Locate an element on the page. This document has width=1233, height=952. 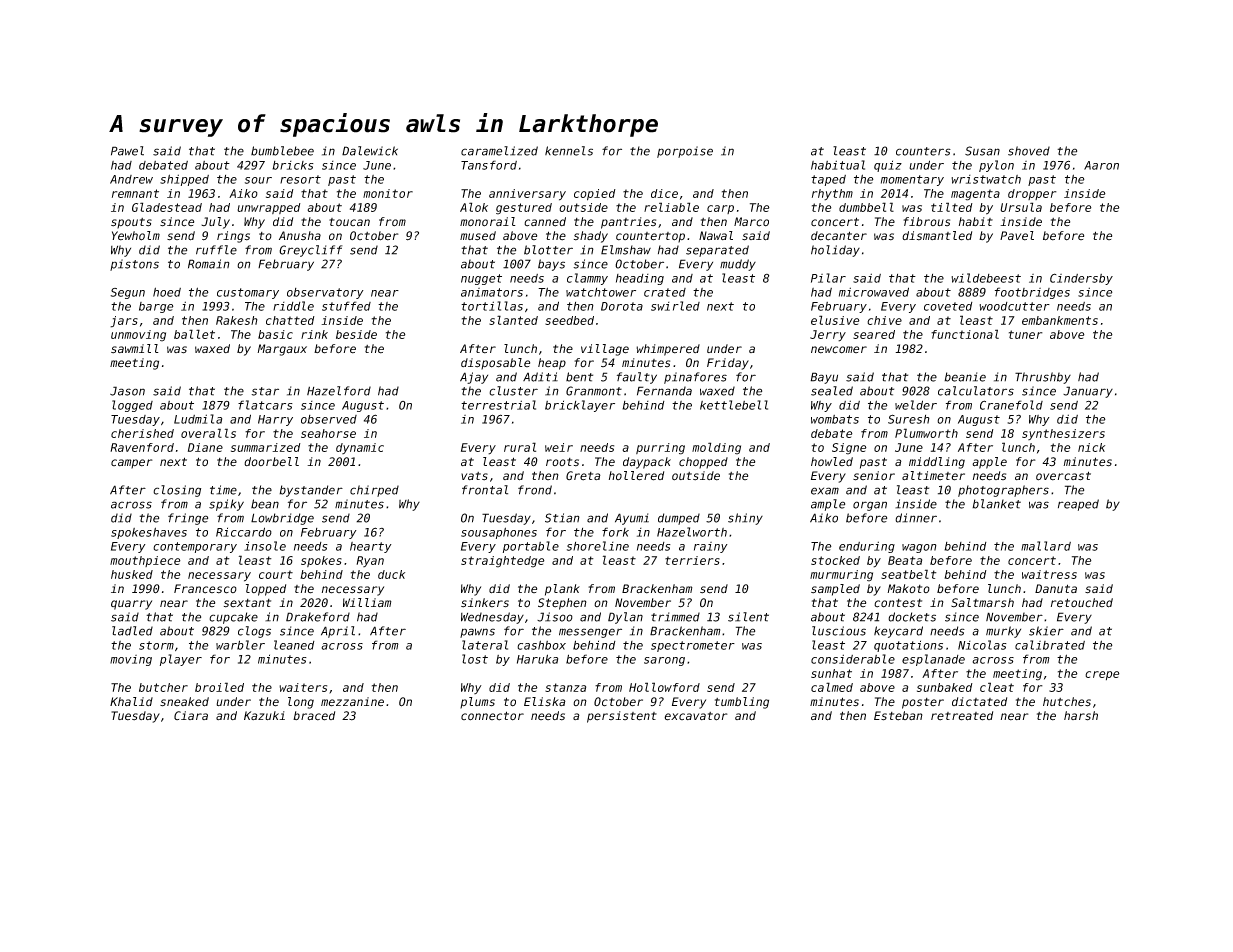
weir is located at coordinates (559, 447).
